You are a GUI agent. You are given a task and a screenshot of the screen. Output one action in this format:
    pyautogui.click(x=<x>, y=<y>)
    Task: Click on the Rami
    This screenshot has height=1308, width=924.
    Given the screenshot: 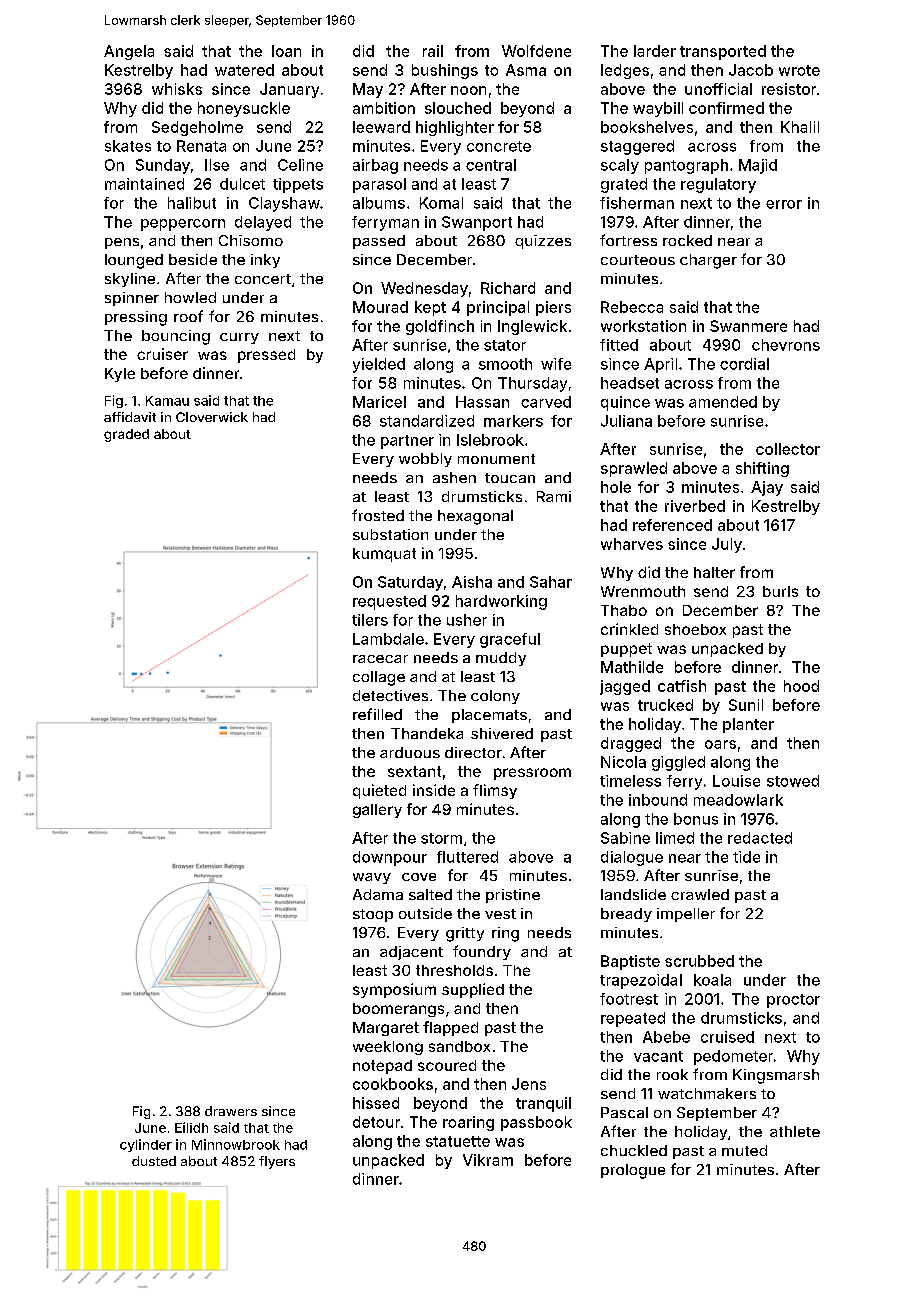 What is the action you would take?
    pyautogui.click(x=554, y=496)
